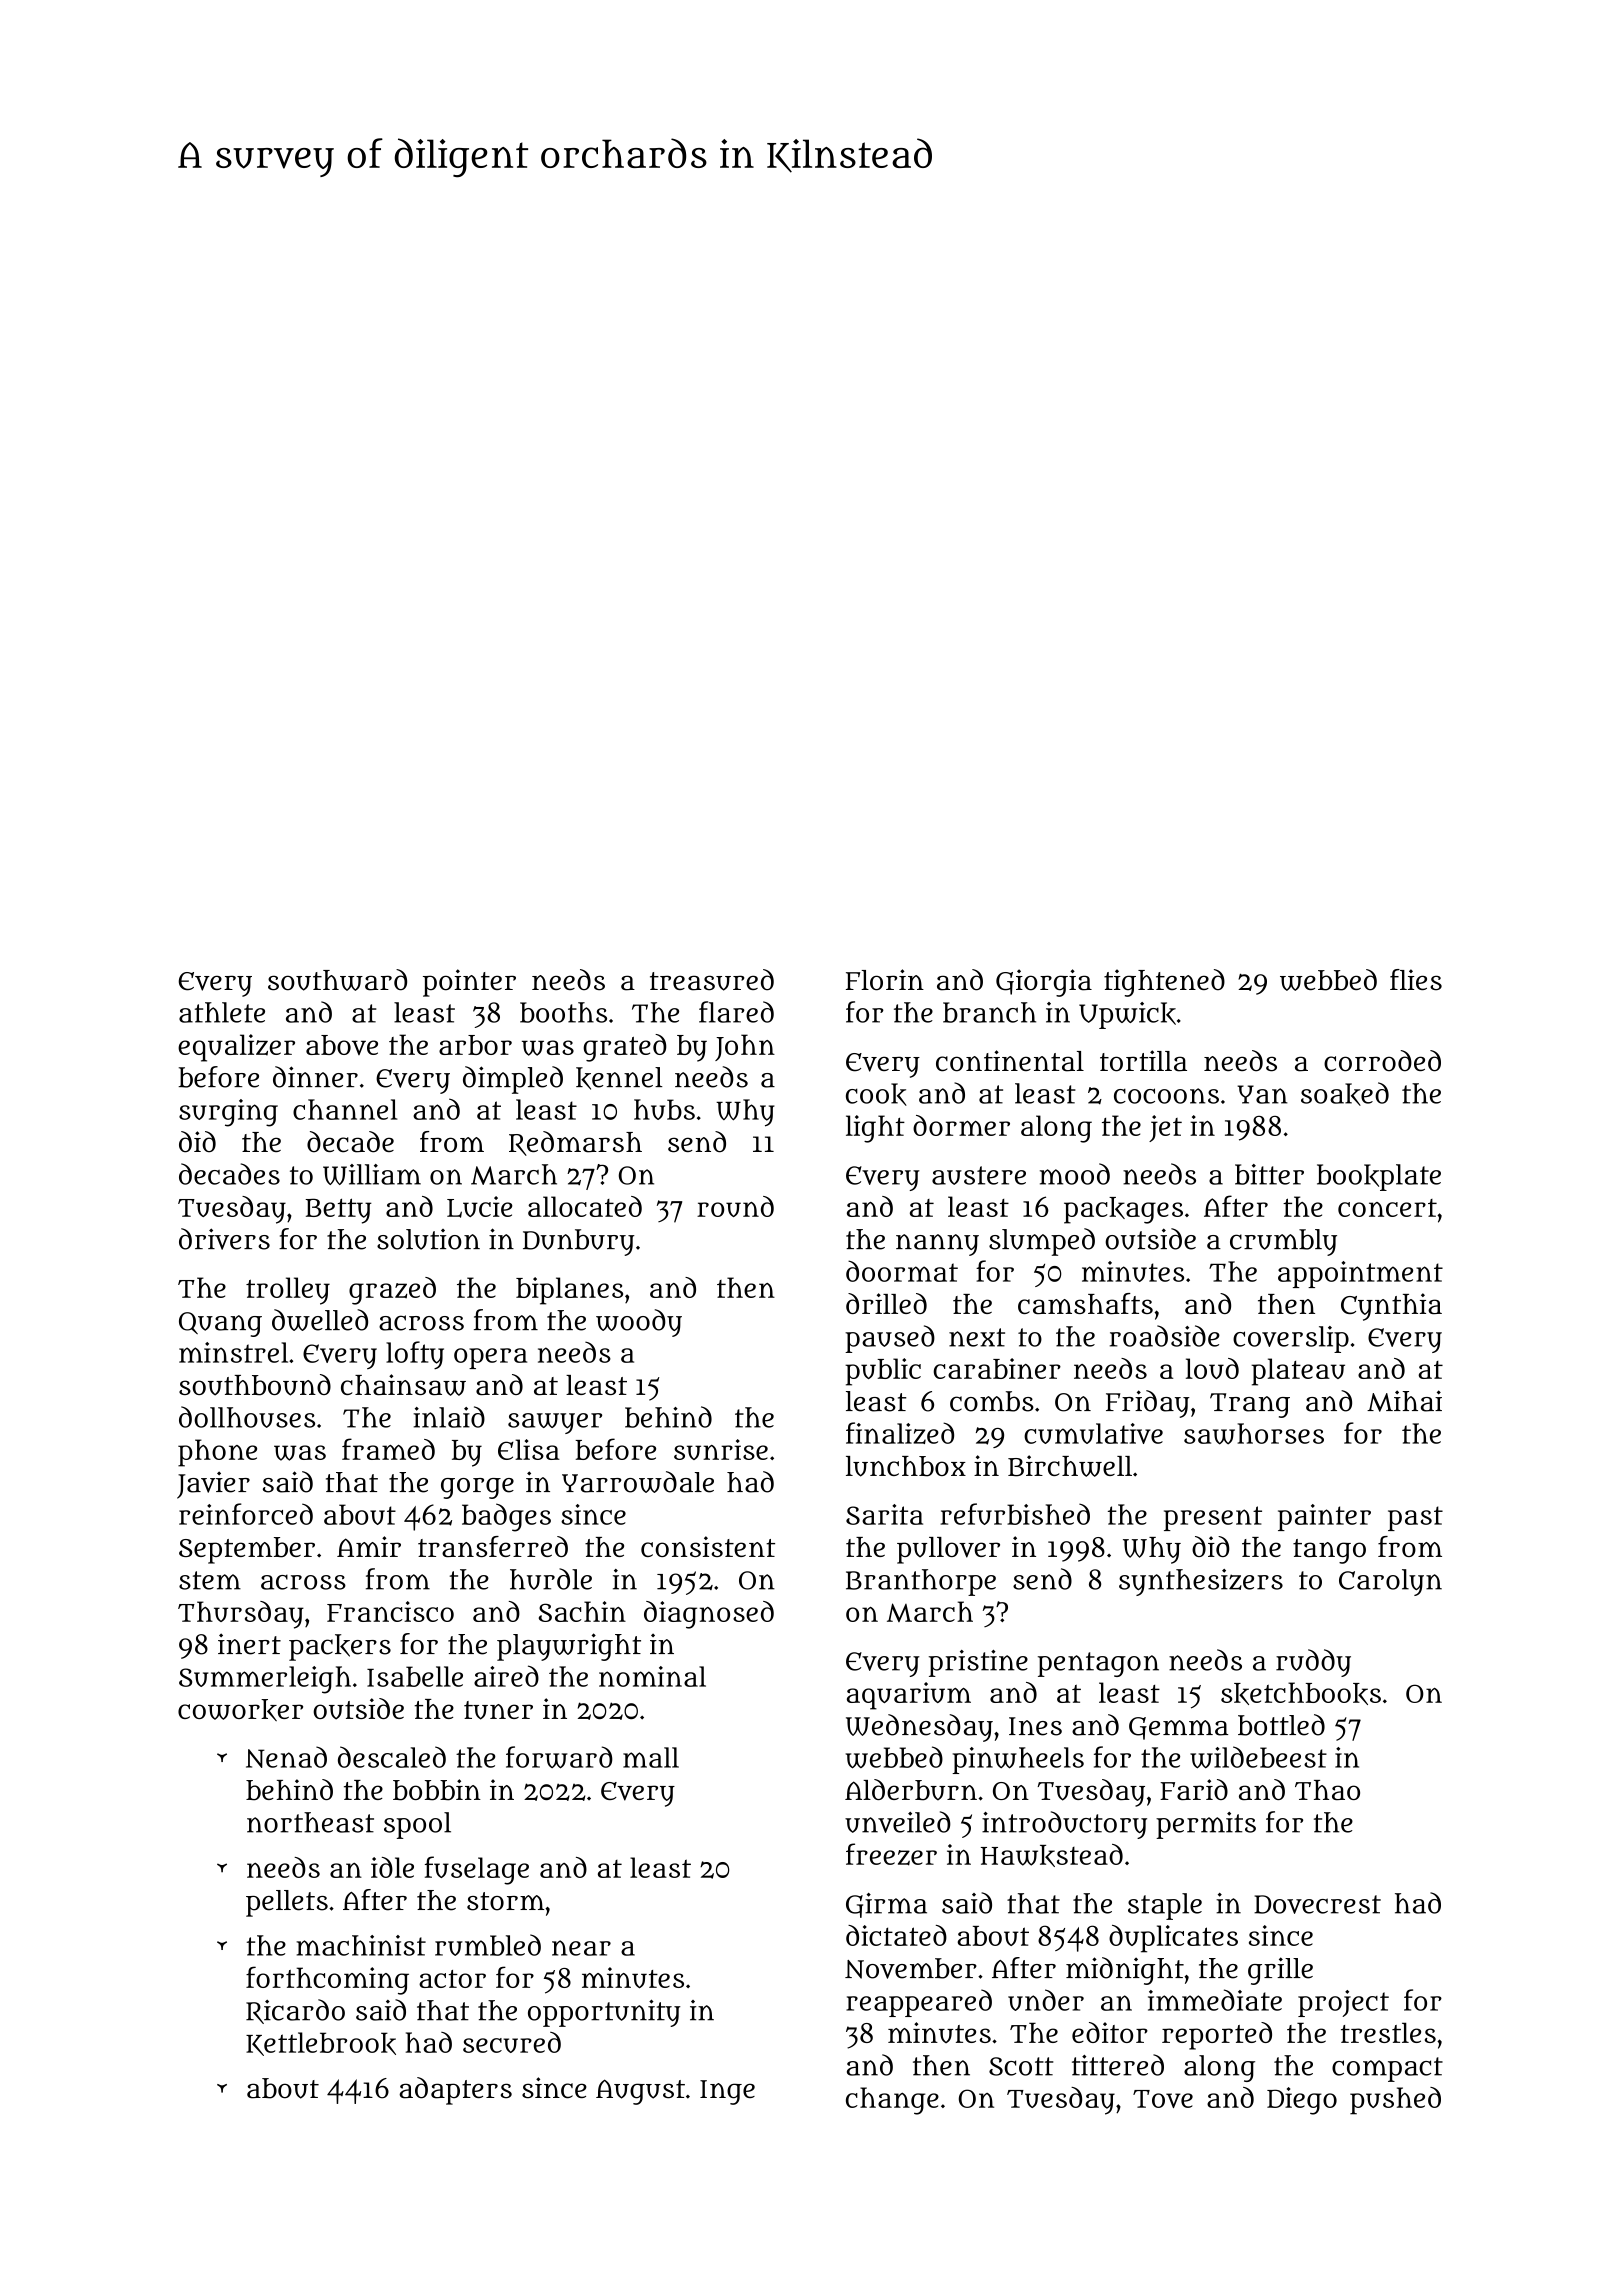 The image size is (1620, 2292). I want to click on round, so click(735, 1206).
